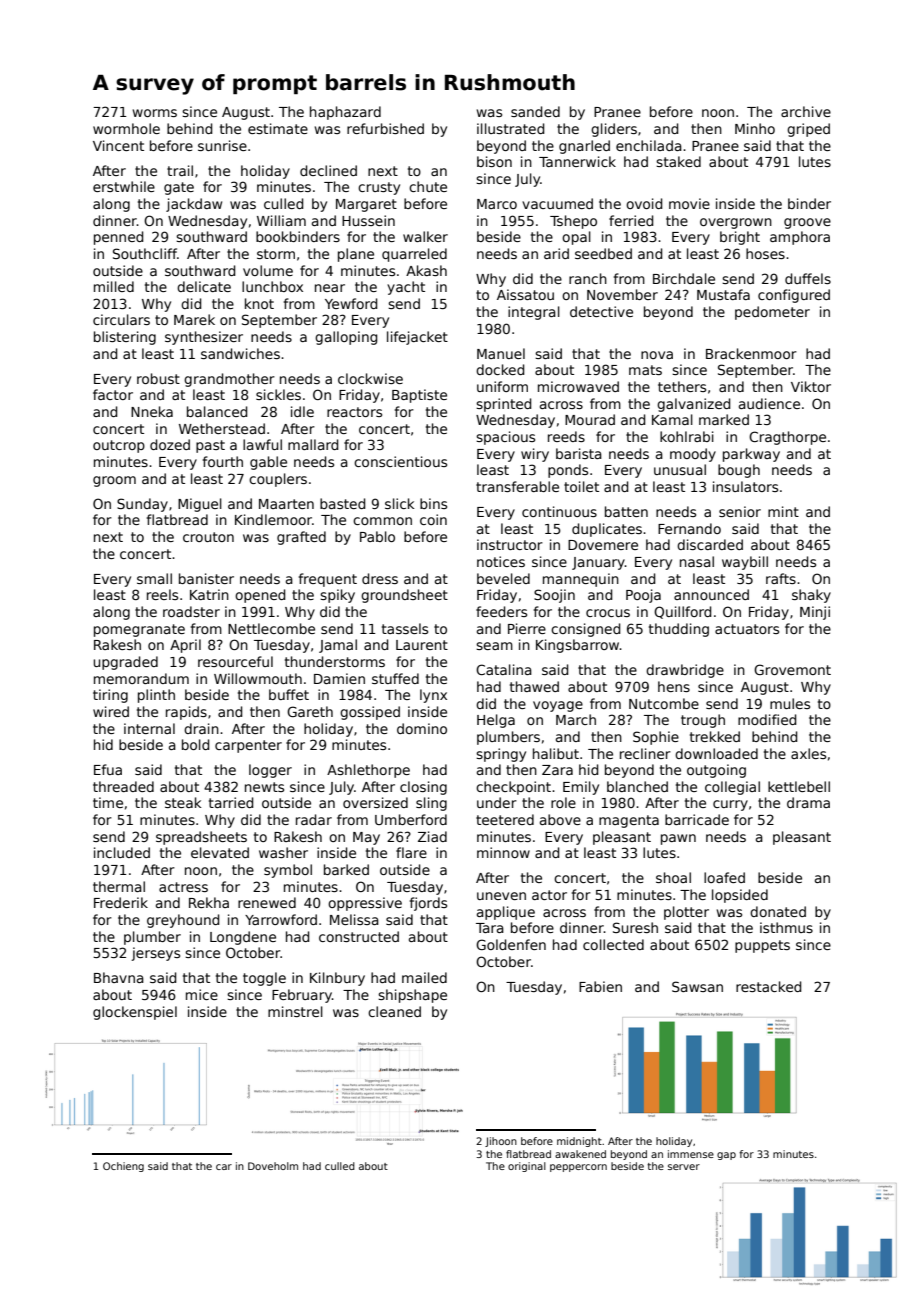 The height and width of the screenshot is (1311, 924). I want to click on Nutcombe, so click(664, 703).
